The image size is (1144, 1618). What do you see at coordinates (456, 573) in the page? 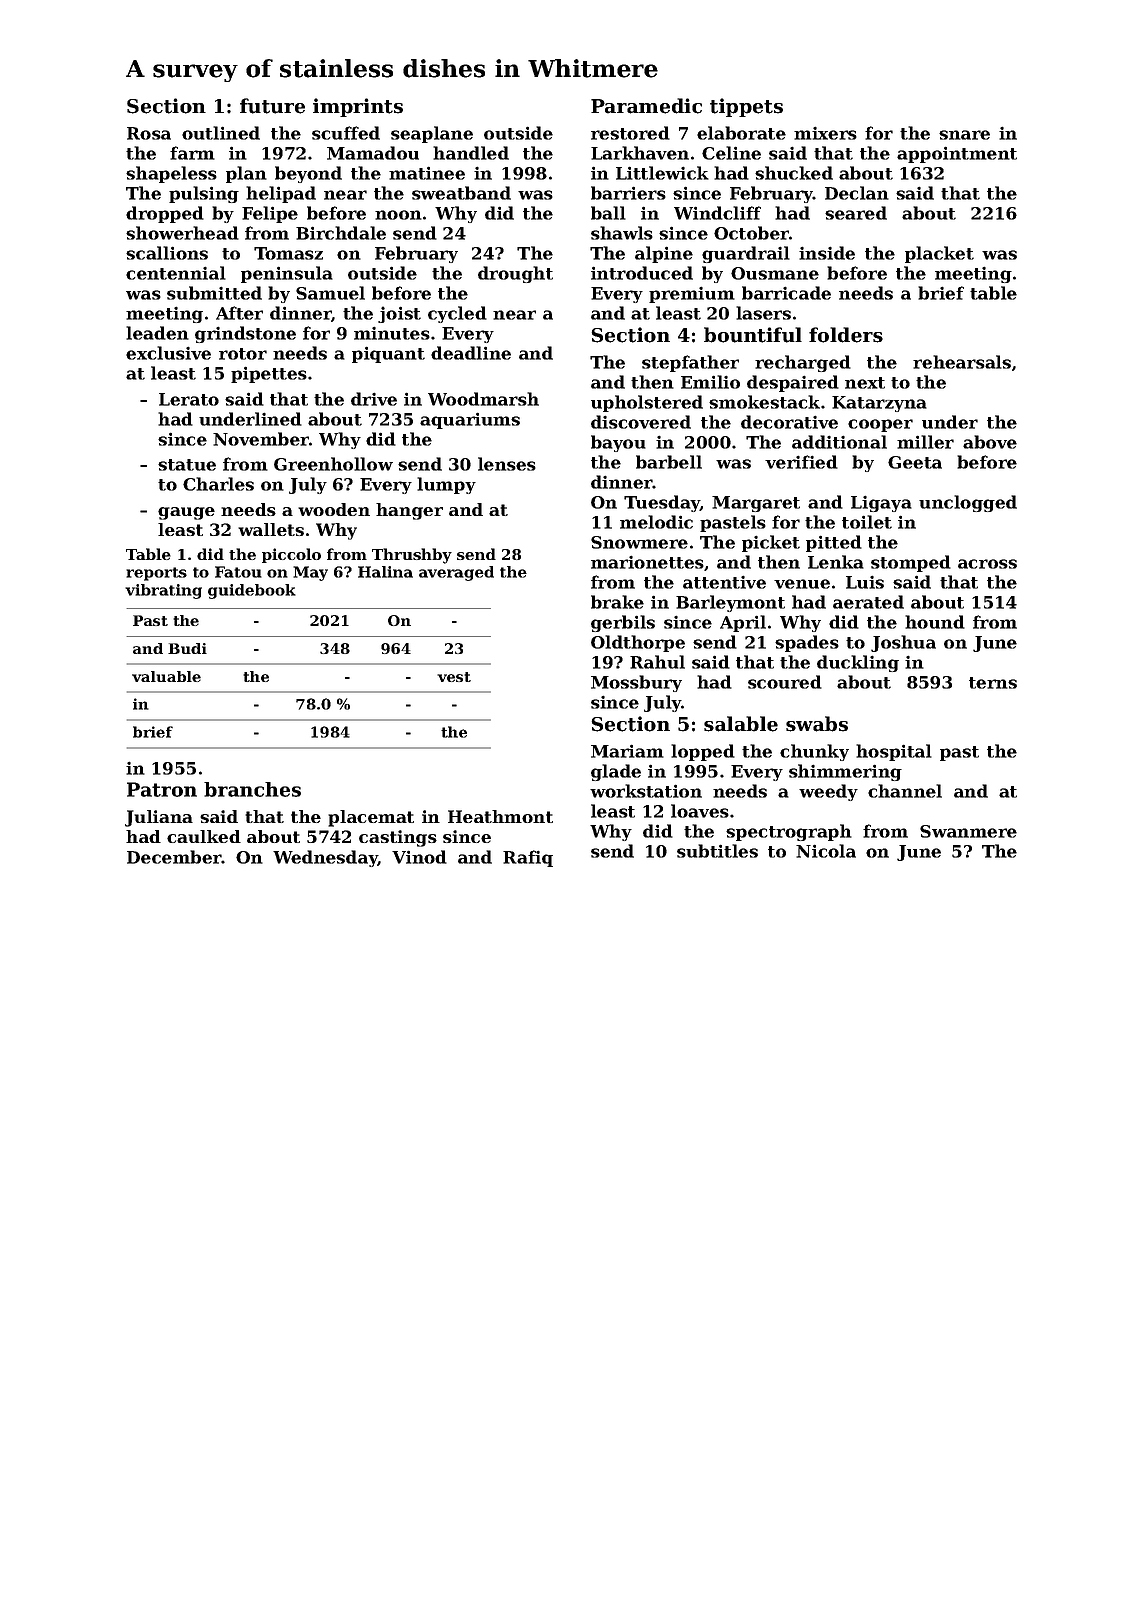
I see `averaged` at bounding box center [456, 573].
